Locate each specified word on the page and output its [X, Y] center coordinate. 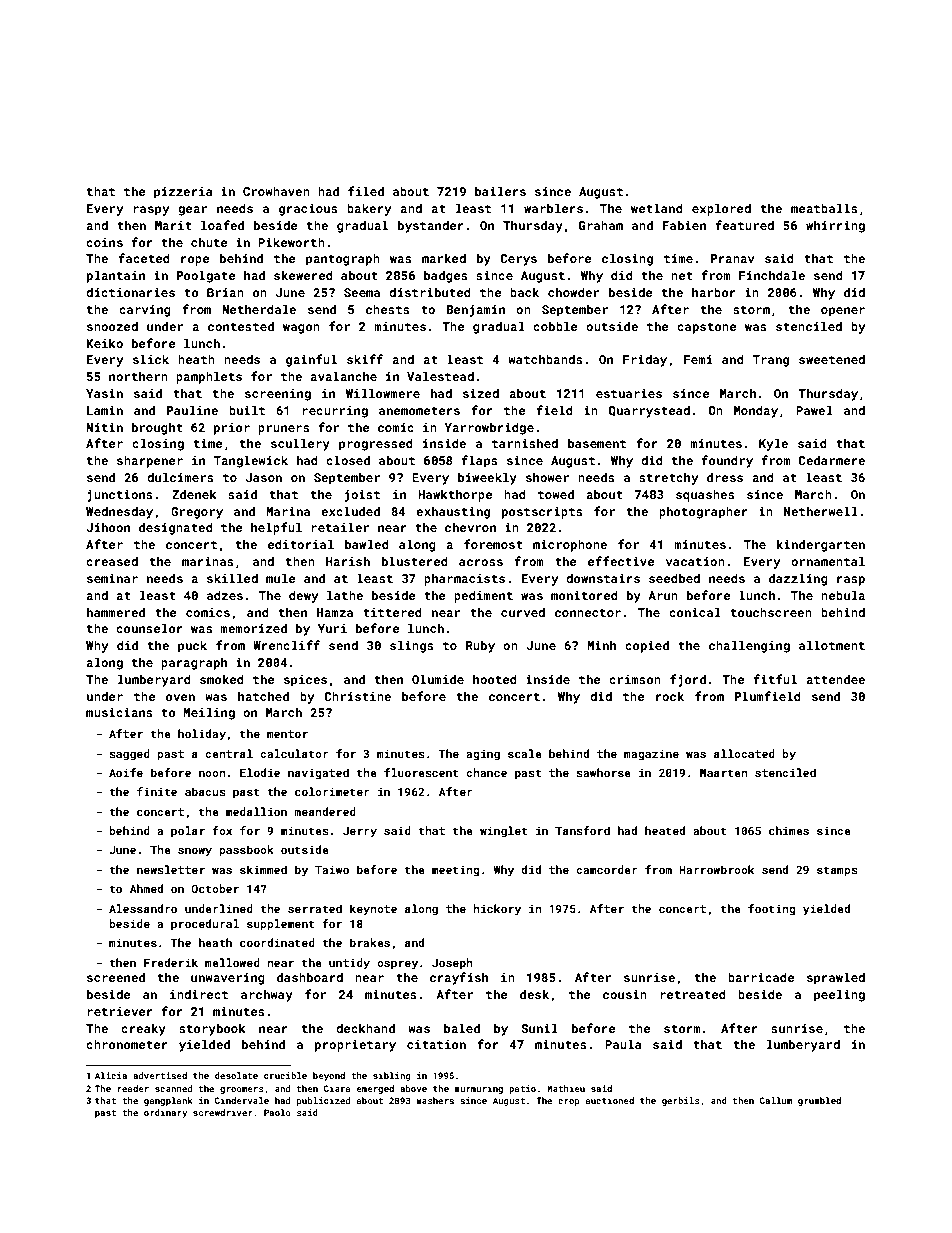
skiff [365, 359]
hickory [497, 910]
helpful [276, 528]
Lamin [105, 410]
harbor [714, 292]
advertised [160, 1075]
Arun [663, 595]
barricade [761, 977]
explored [721, 209]
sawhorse [603, 772]
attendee [835, 679]
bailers [500, 191]
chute [209, 242]
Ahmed [146, 888]
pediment [483, 596]
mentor [287, 734]
